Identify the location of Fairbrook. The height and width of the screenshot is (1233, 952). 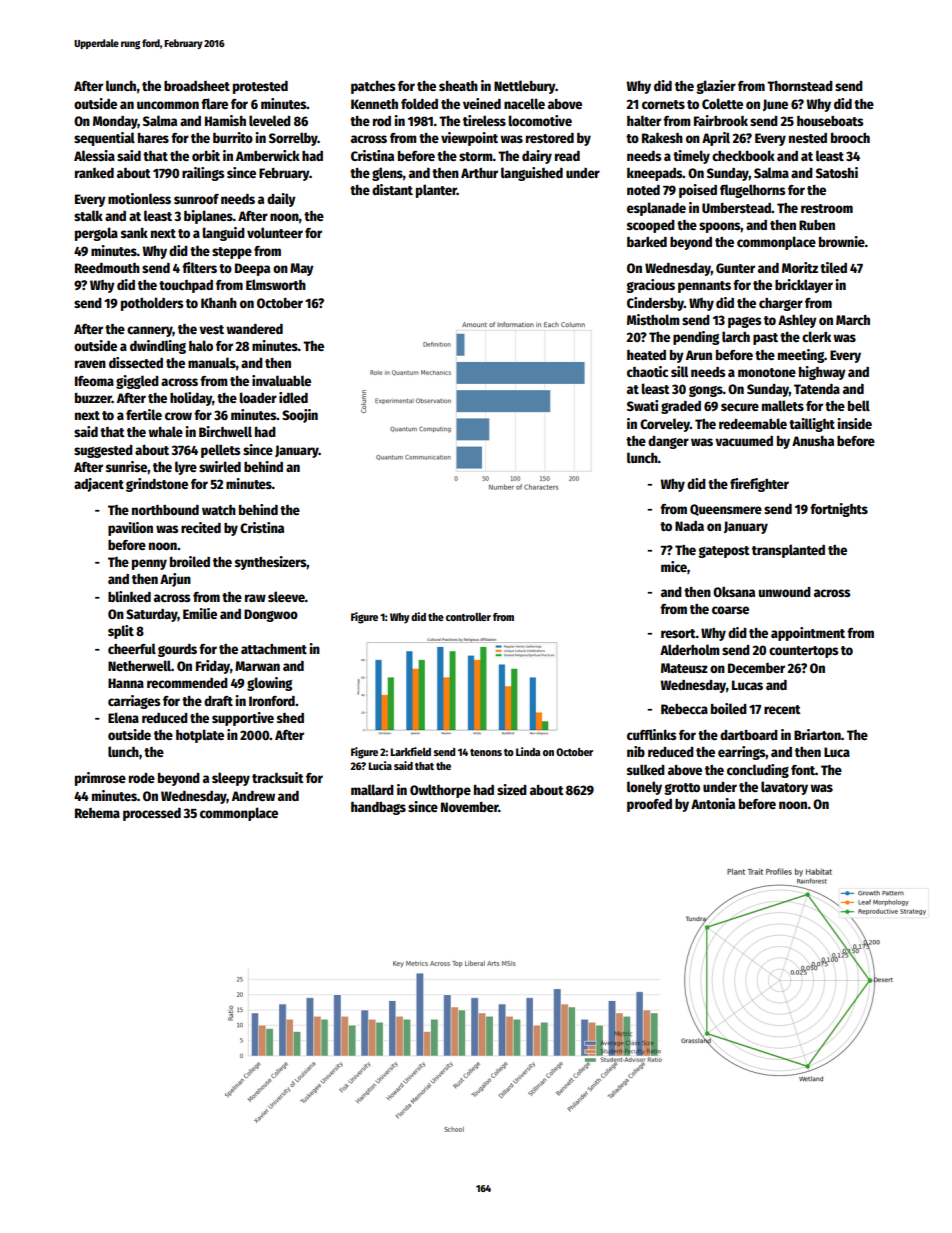
(721, 120).
